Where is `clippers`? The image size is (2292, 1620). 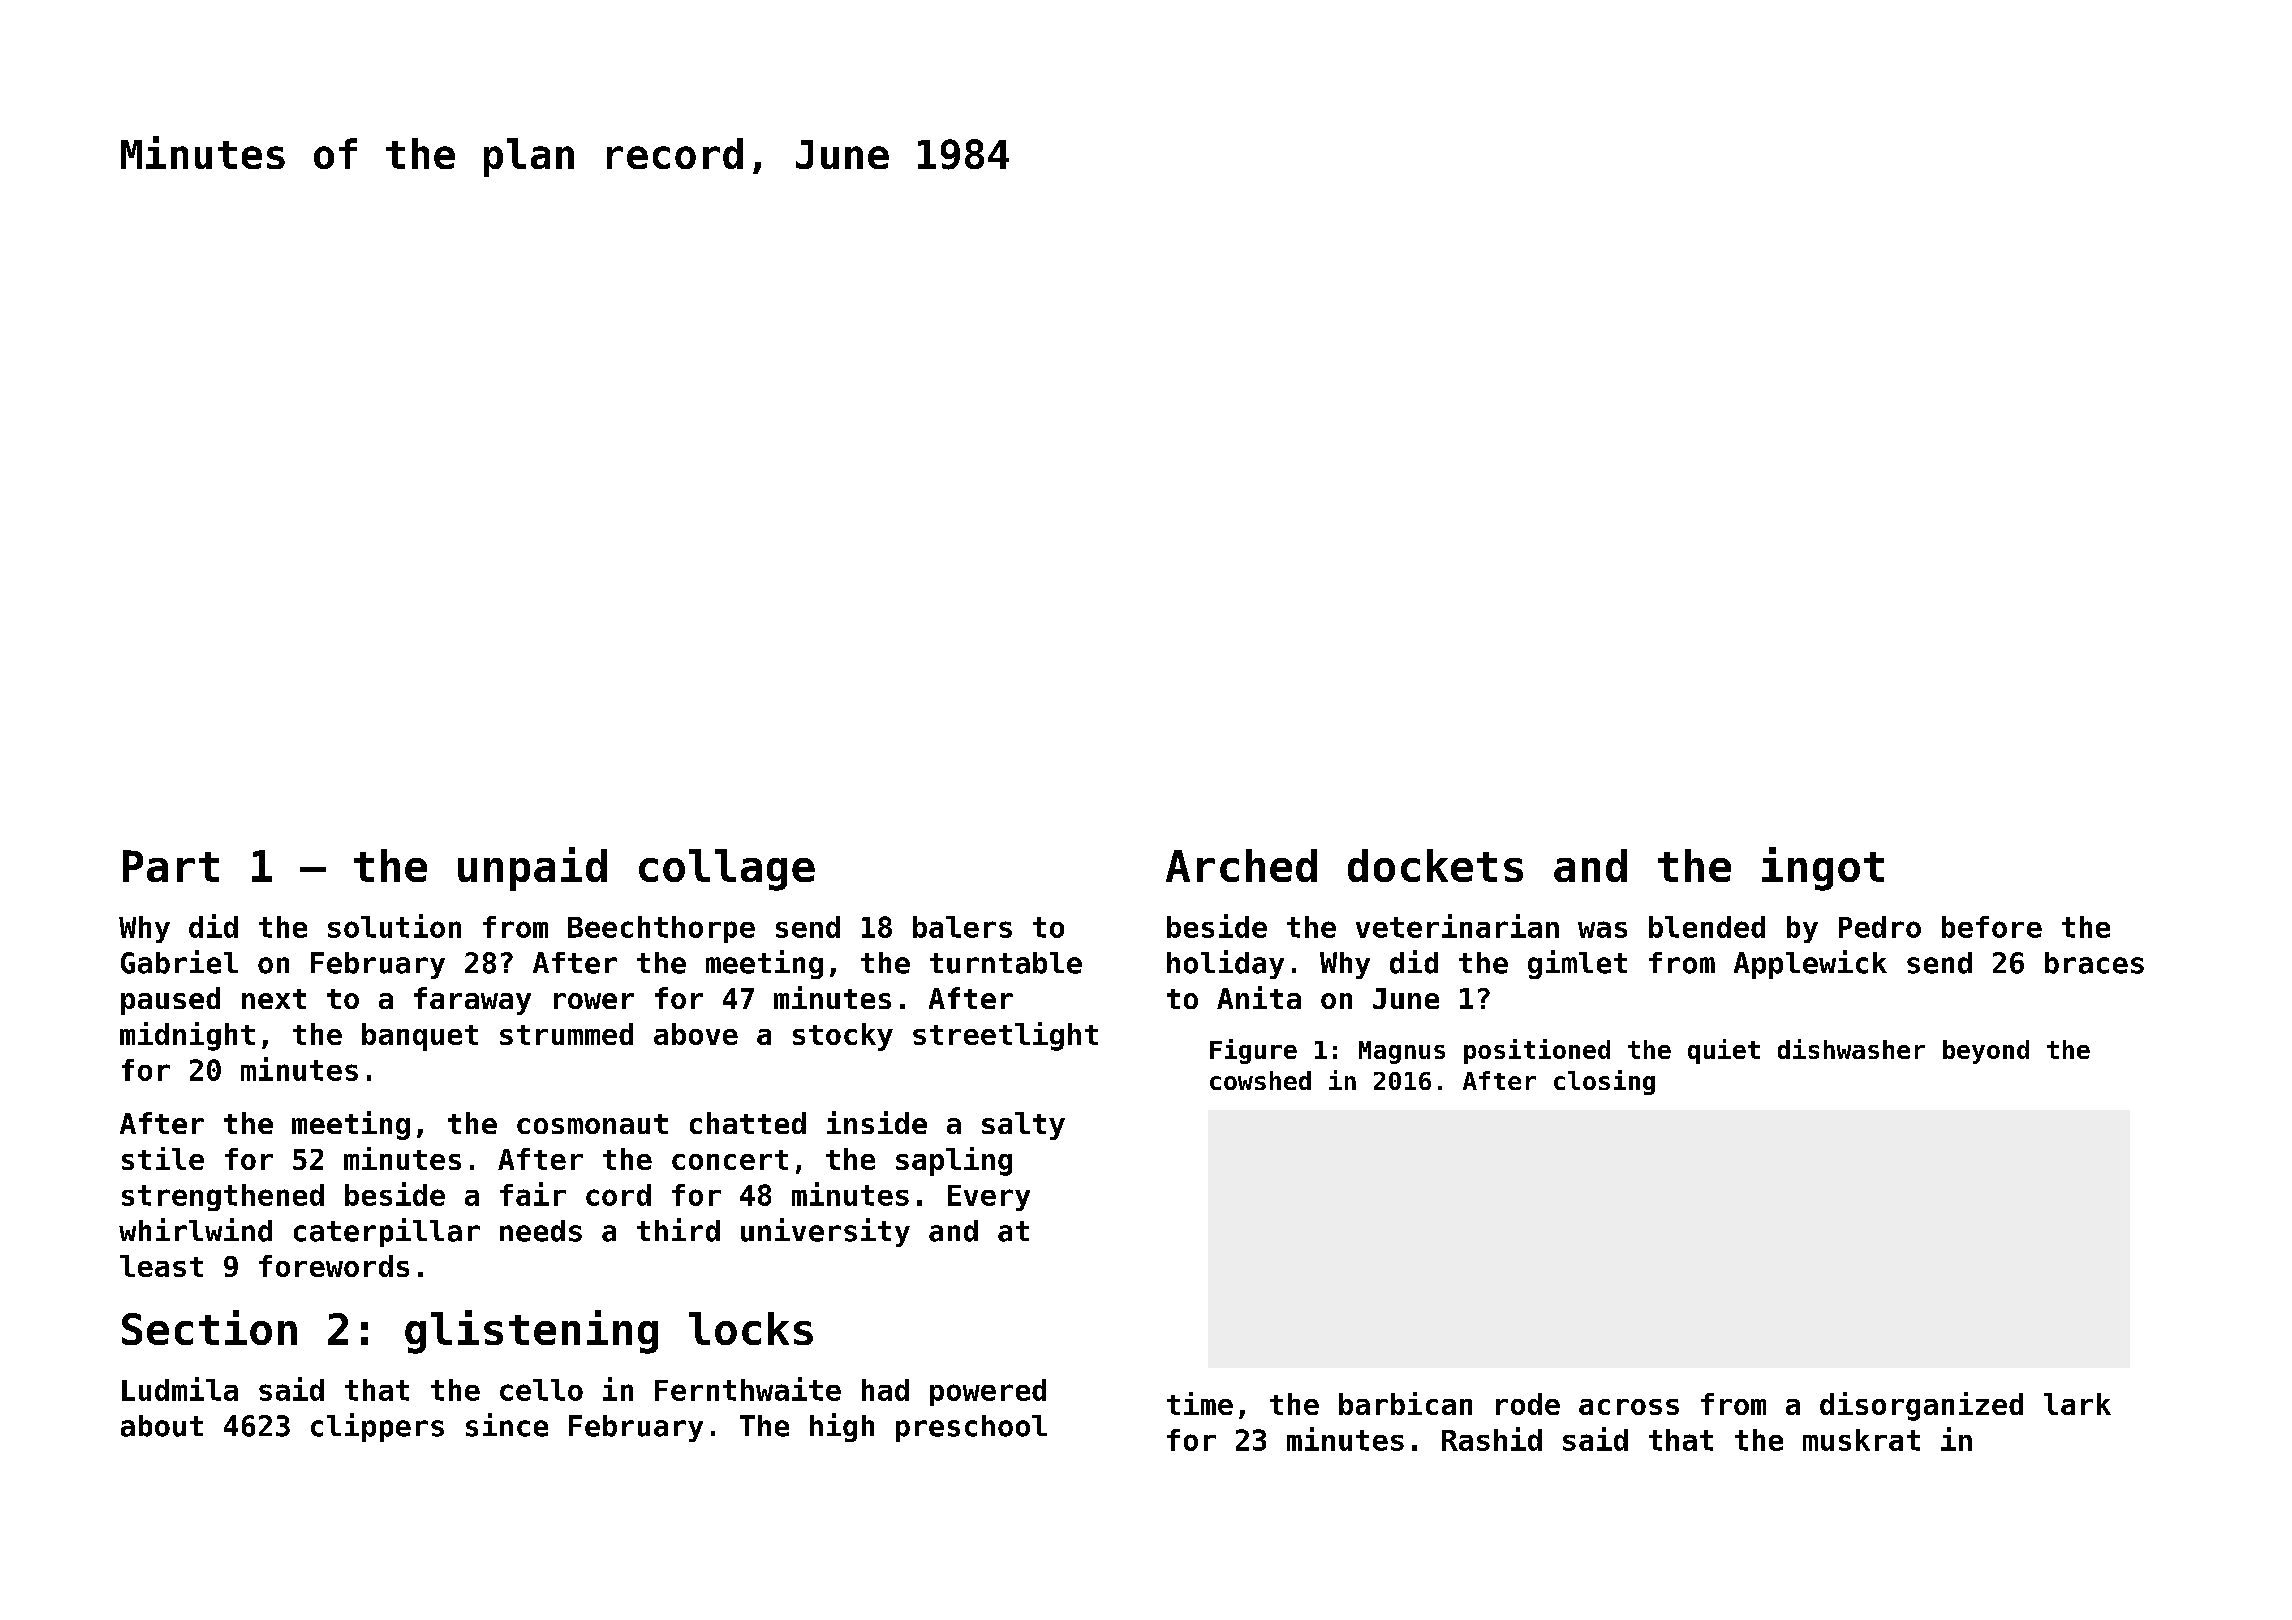
clippers is located at coordinates (377, 1427).
